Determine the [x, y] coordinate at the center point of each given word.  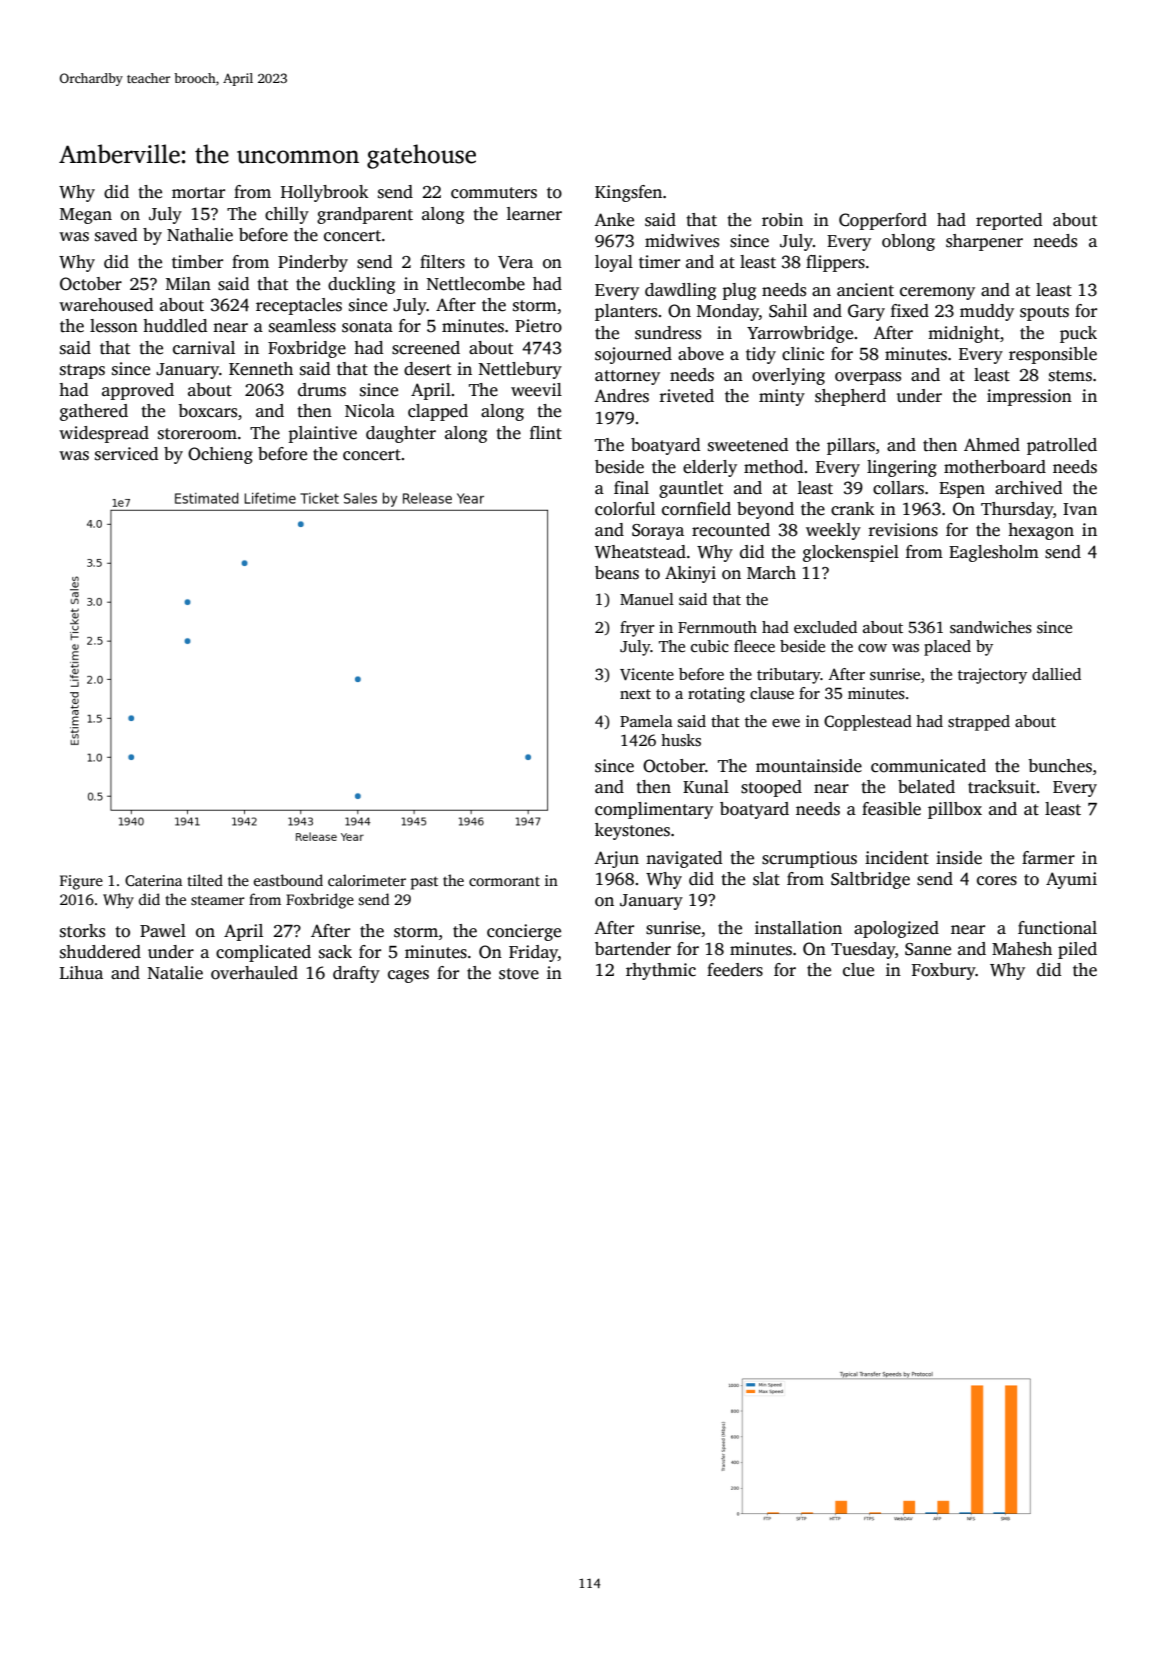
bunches [1060, 766]
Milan [188, 283]
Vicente [647, 674]
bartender [633, 949]
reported [1009, 221]
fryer [637, 629]
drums [322, 390]
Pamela [646, 721]
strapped [979, 723]
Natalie [175, 973]
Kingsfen [628, 193]
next [635, 694]
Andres [621, 396]
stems [1070, 376]
